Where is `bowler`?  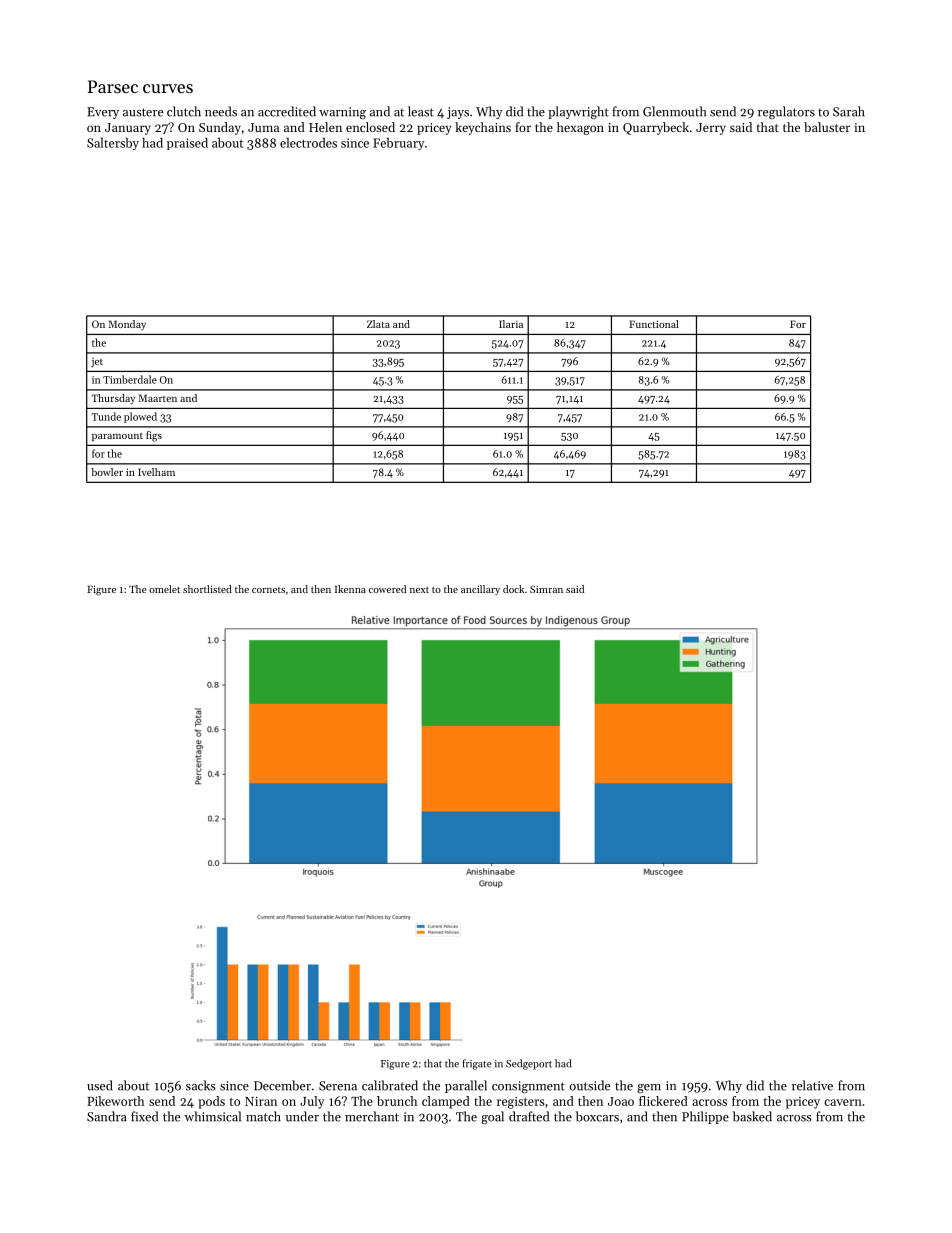 bowler is located at coordinates (107, 472).
